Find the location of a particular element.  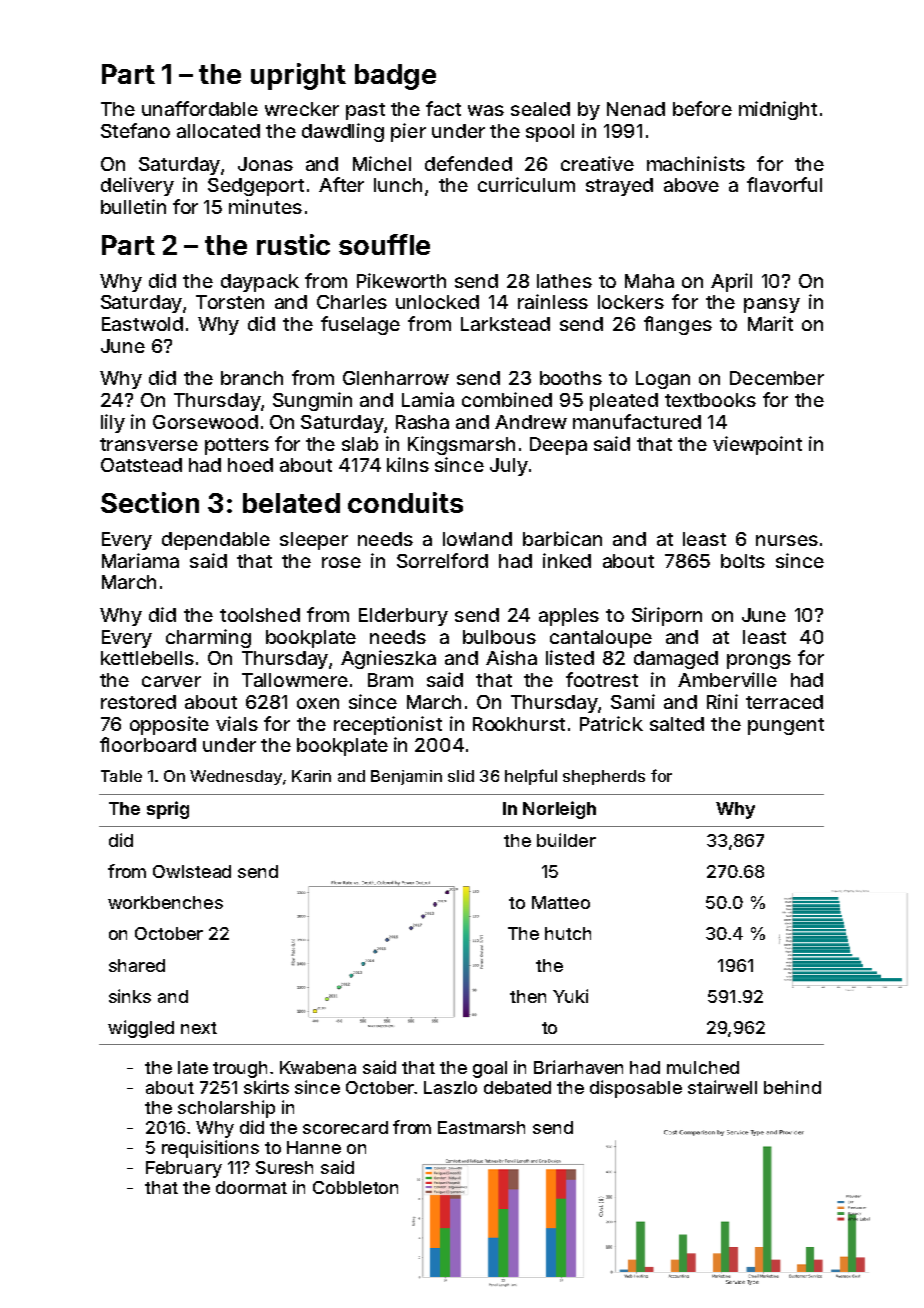

doormat is located at coordinates (251, 1187).
